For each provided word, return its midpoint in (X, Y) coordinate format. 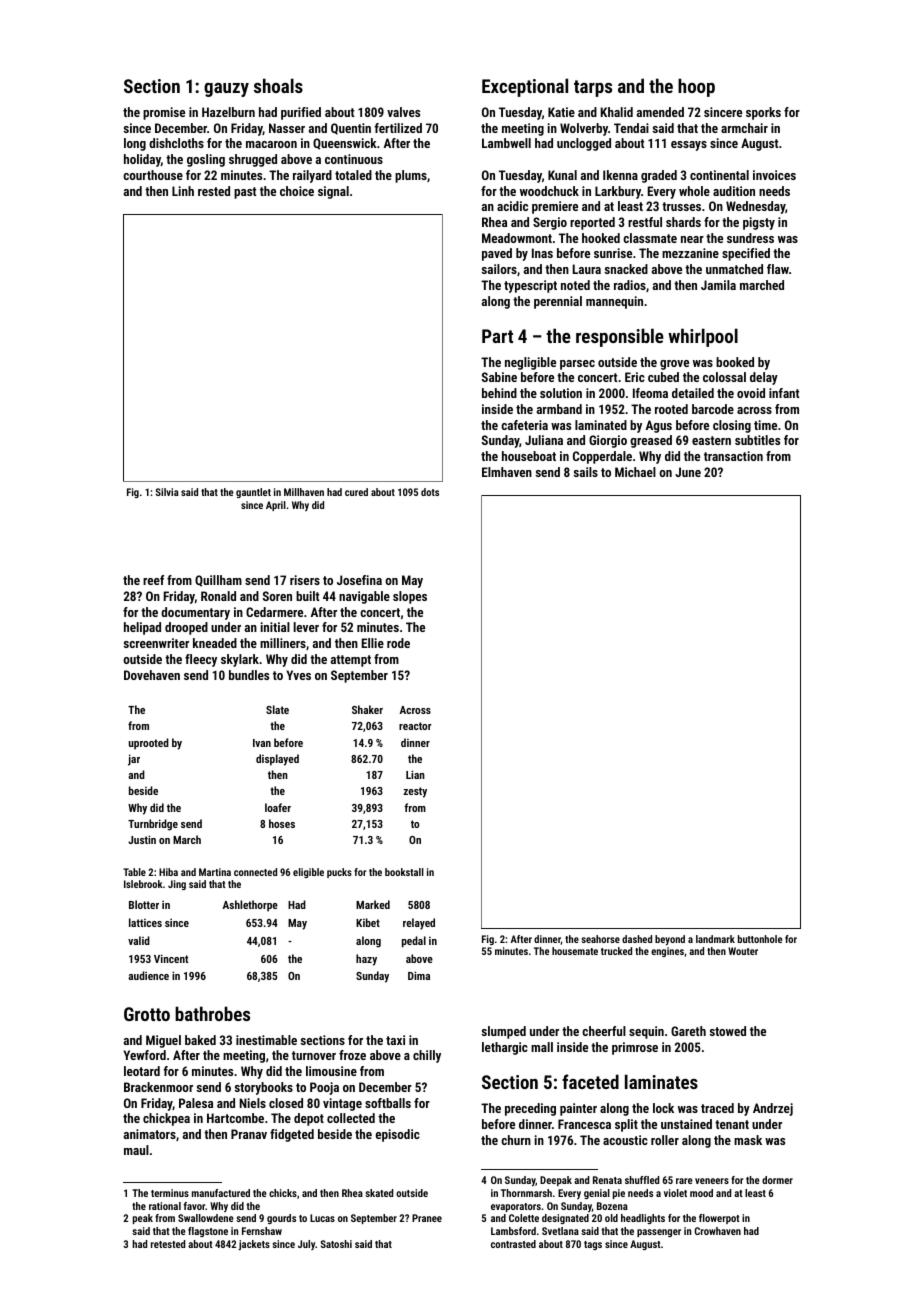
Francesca (584, 1124)
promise (164, 113)
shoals (278, 85)
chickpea (166, 1119)
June (688, 472)
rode (398, 643)
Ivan (262, 743)
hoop (696, 87)
